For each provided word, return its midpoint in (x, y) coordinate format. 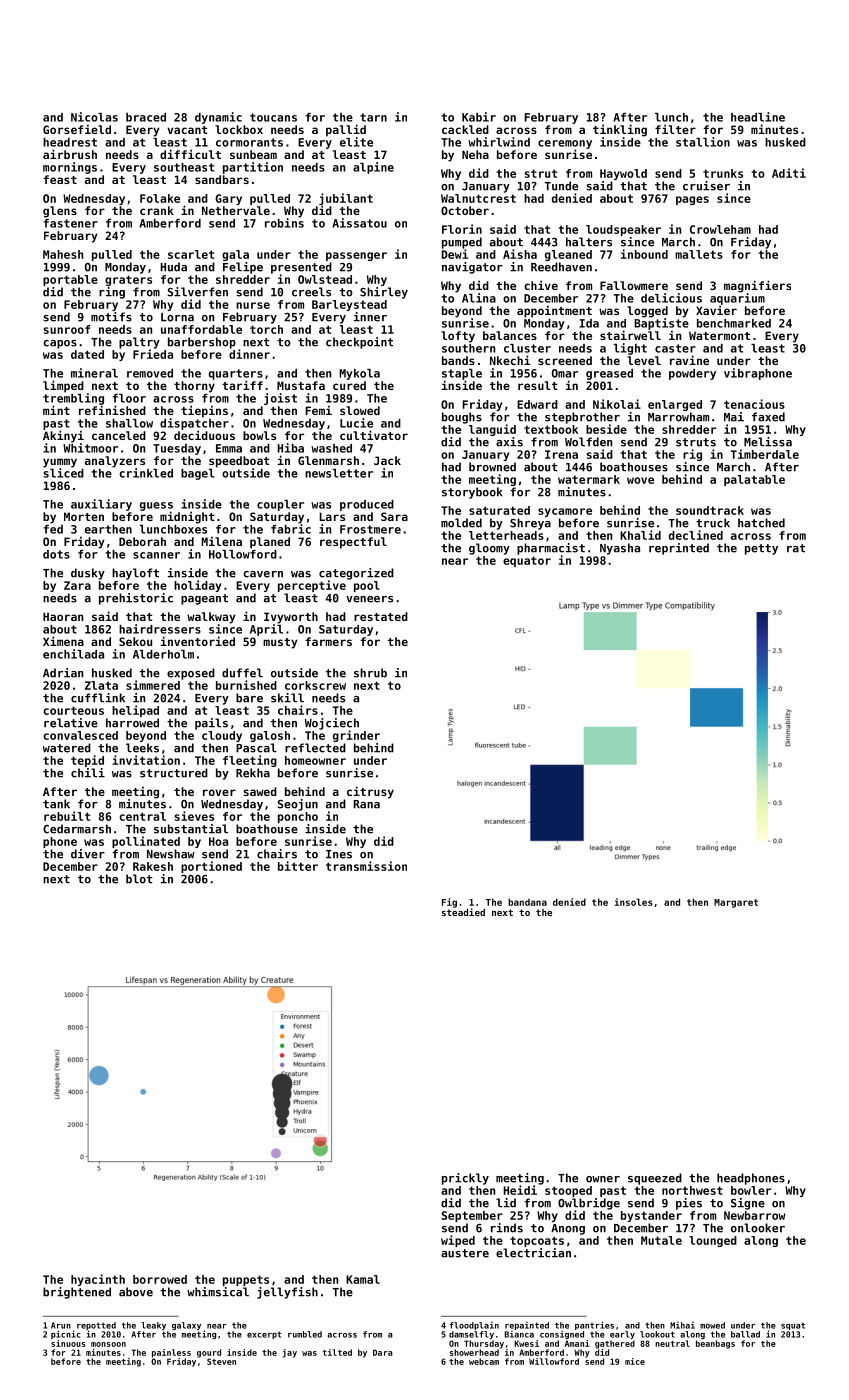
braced (146, 117)
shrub (370, 673)
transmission (366, 866)
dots (56, 554)
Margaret (736, 903)
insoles (633, 902)
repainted (527, 1326)
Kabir (479, 117)
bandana (527, 902)
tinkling (620, 130)
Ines (339, 854)
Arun (61, 1325)
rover (219, 792)
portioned (211, 867)
